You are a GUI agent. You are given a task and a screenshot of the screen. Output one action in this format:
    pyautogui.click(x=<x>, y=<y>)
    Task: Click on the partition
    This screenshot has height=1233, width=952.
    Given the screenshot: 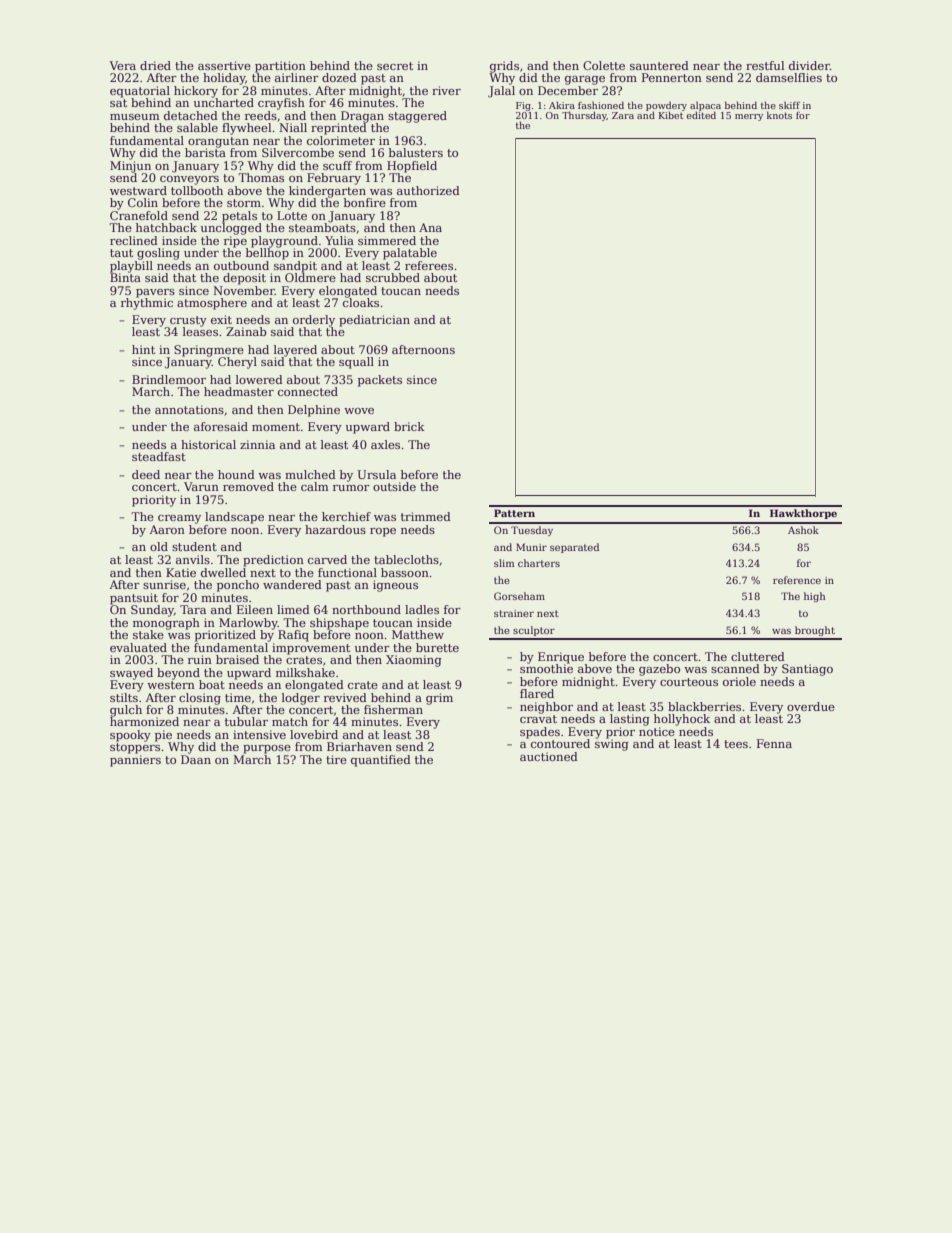 What is the action you would take?
    pyautogui.click(x=280, y=67)
